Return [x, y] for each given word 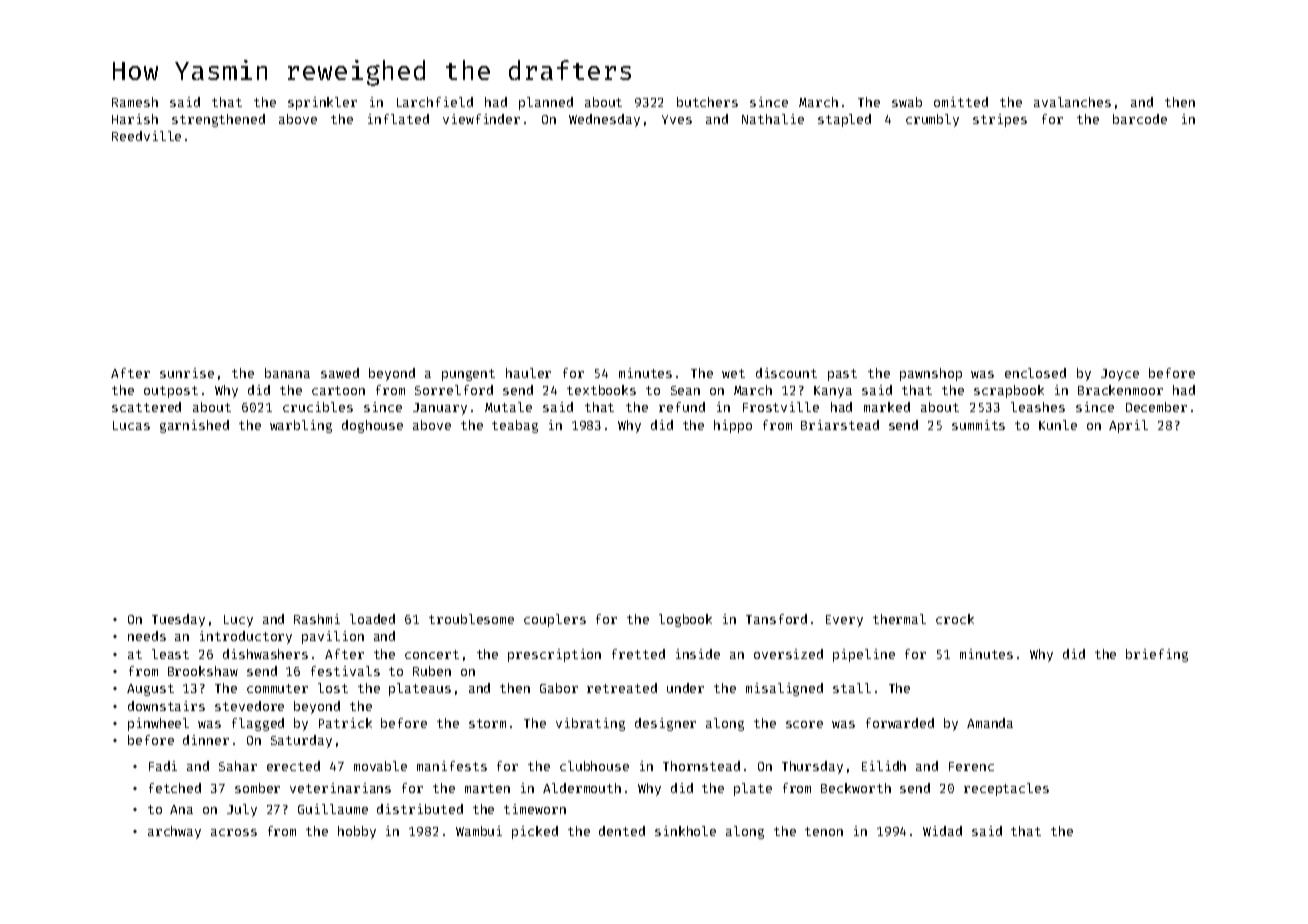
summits [978, 425]
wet [733, 373]
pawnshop [931, 374]
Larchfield [435, 102]
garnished [194, 426]
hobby [357, 832]
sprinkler [322, 103]
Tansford [776, 619]
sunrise [187, 373]
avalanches [1072, 102]
